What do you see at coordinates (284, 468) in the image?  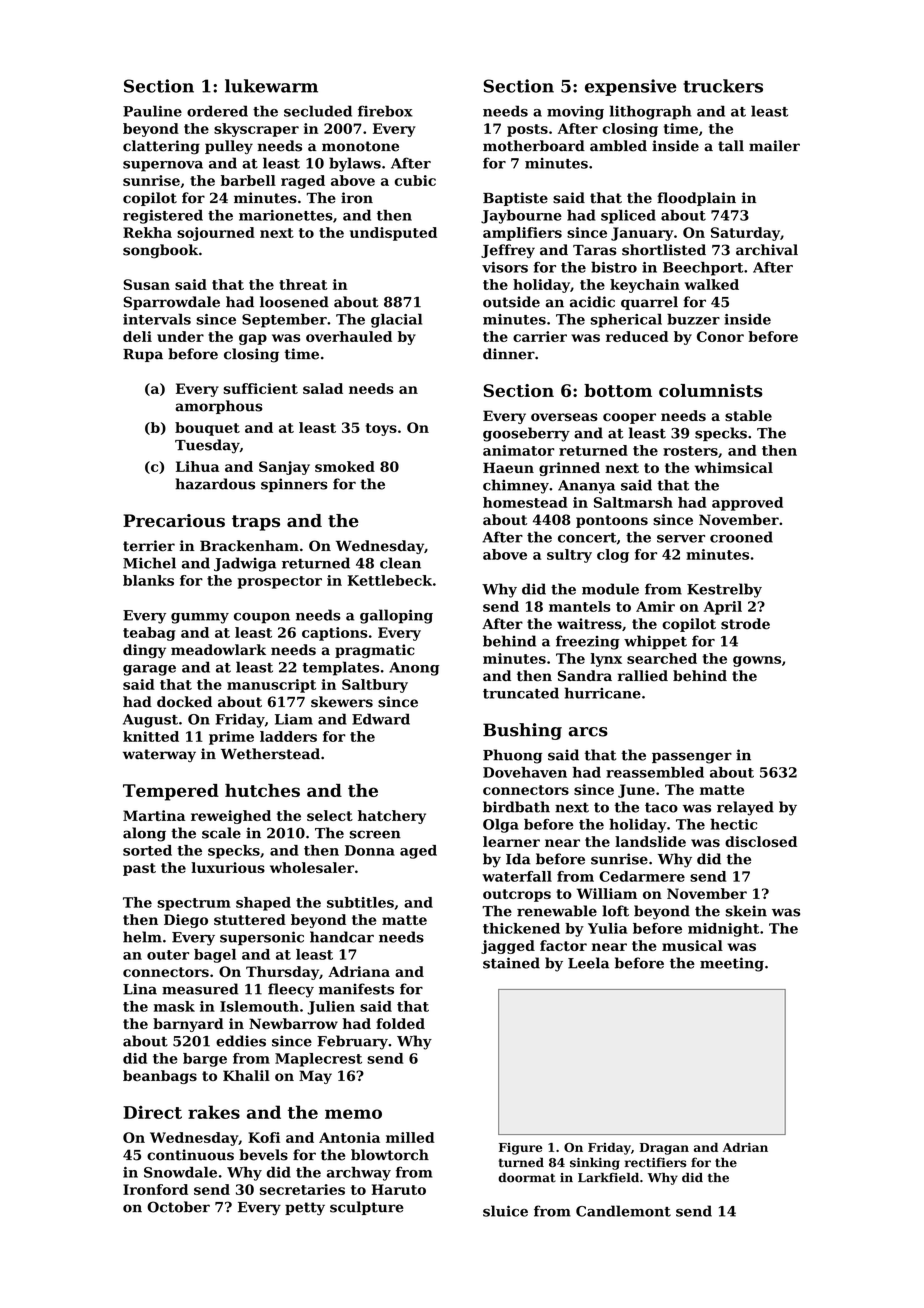 I see `Sanjay` at bounding box center [284, 468].
